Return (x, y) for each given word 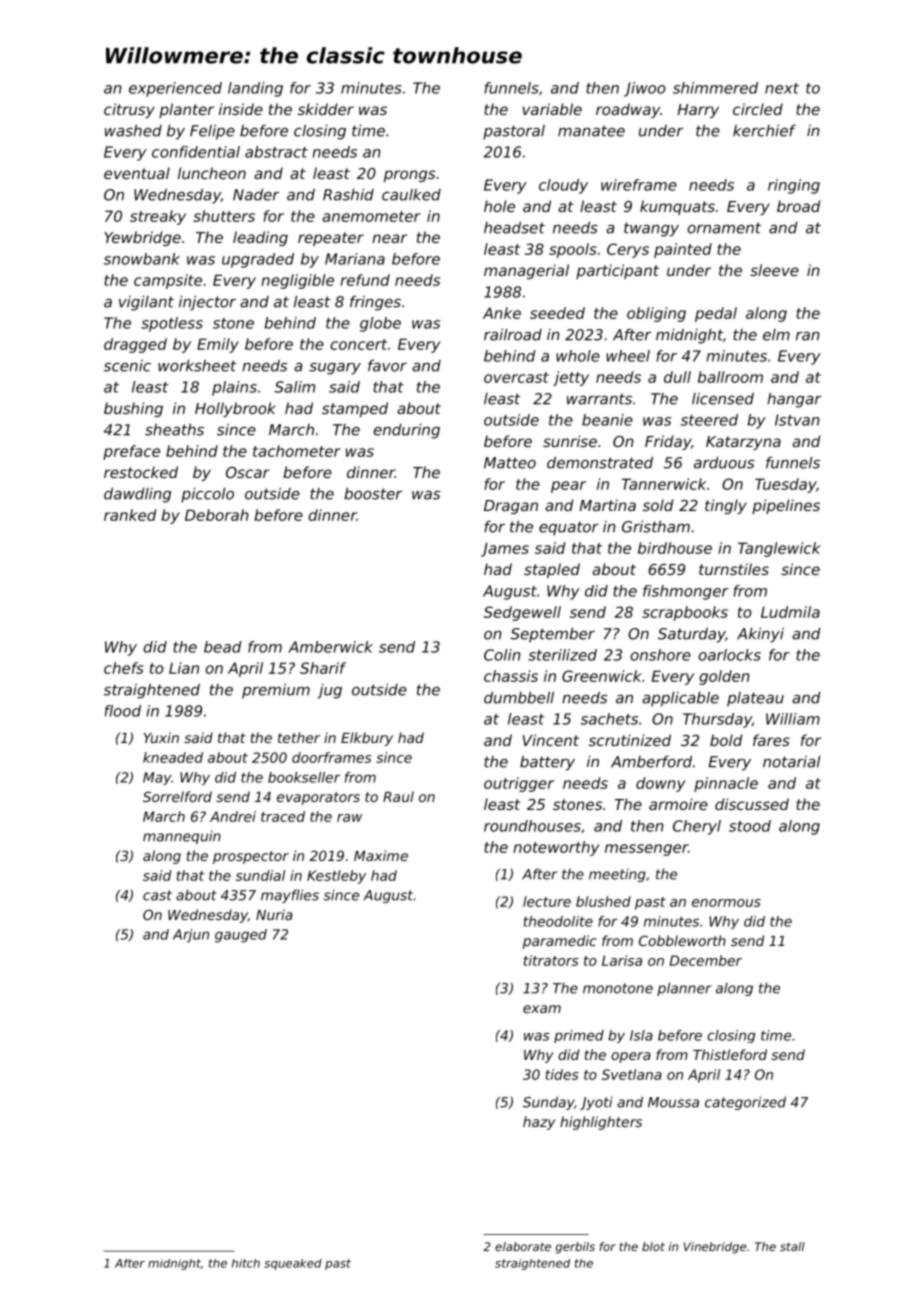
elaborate (523, 1246)
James (505, 549)
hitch (246, 1263)
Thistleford (730, 1054)
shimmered (715, 88)
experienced (175, 89)
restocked (141, 472)
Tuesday (785, 485)
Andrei (233, 816)
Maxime (381, 855)
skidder (326, 109)
